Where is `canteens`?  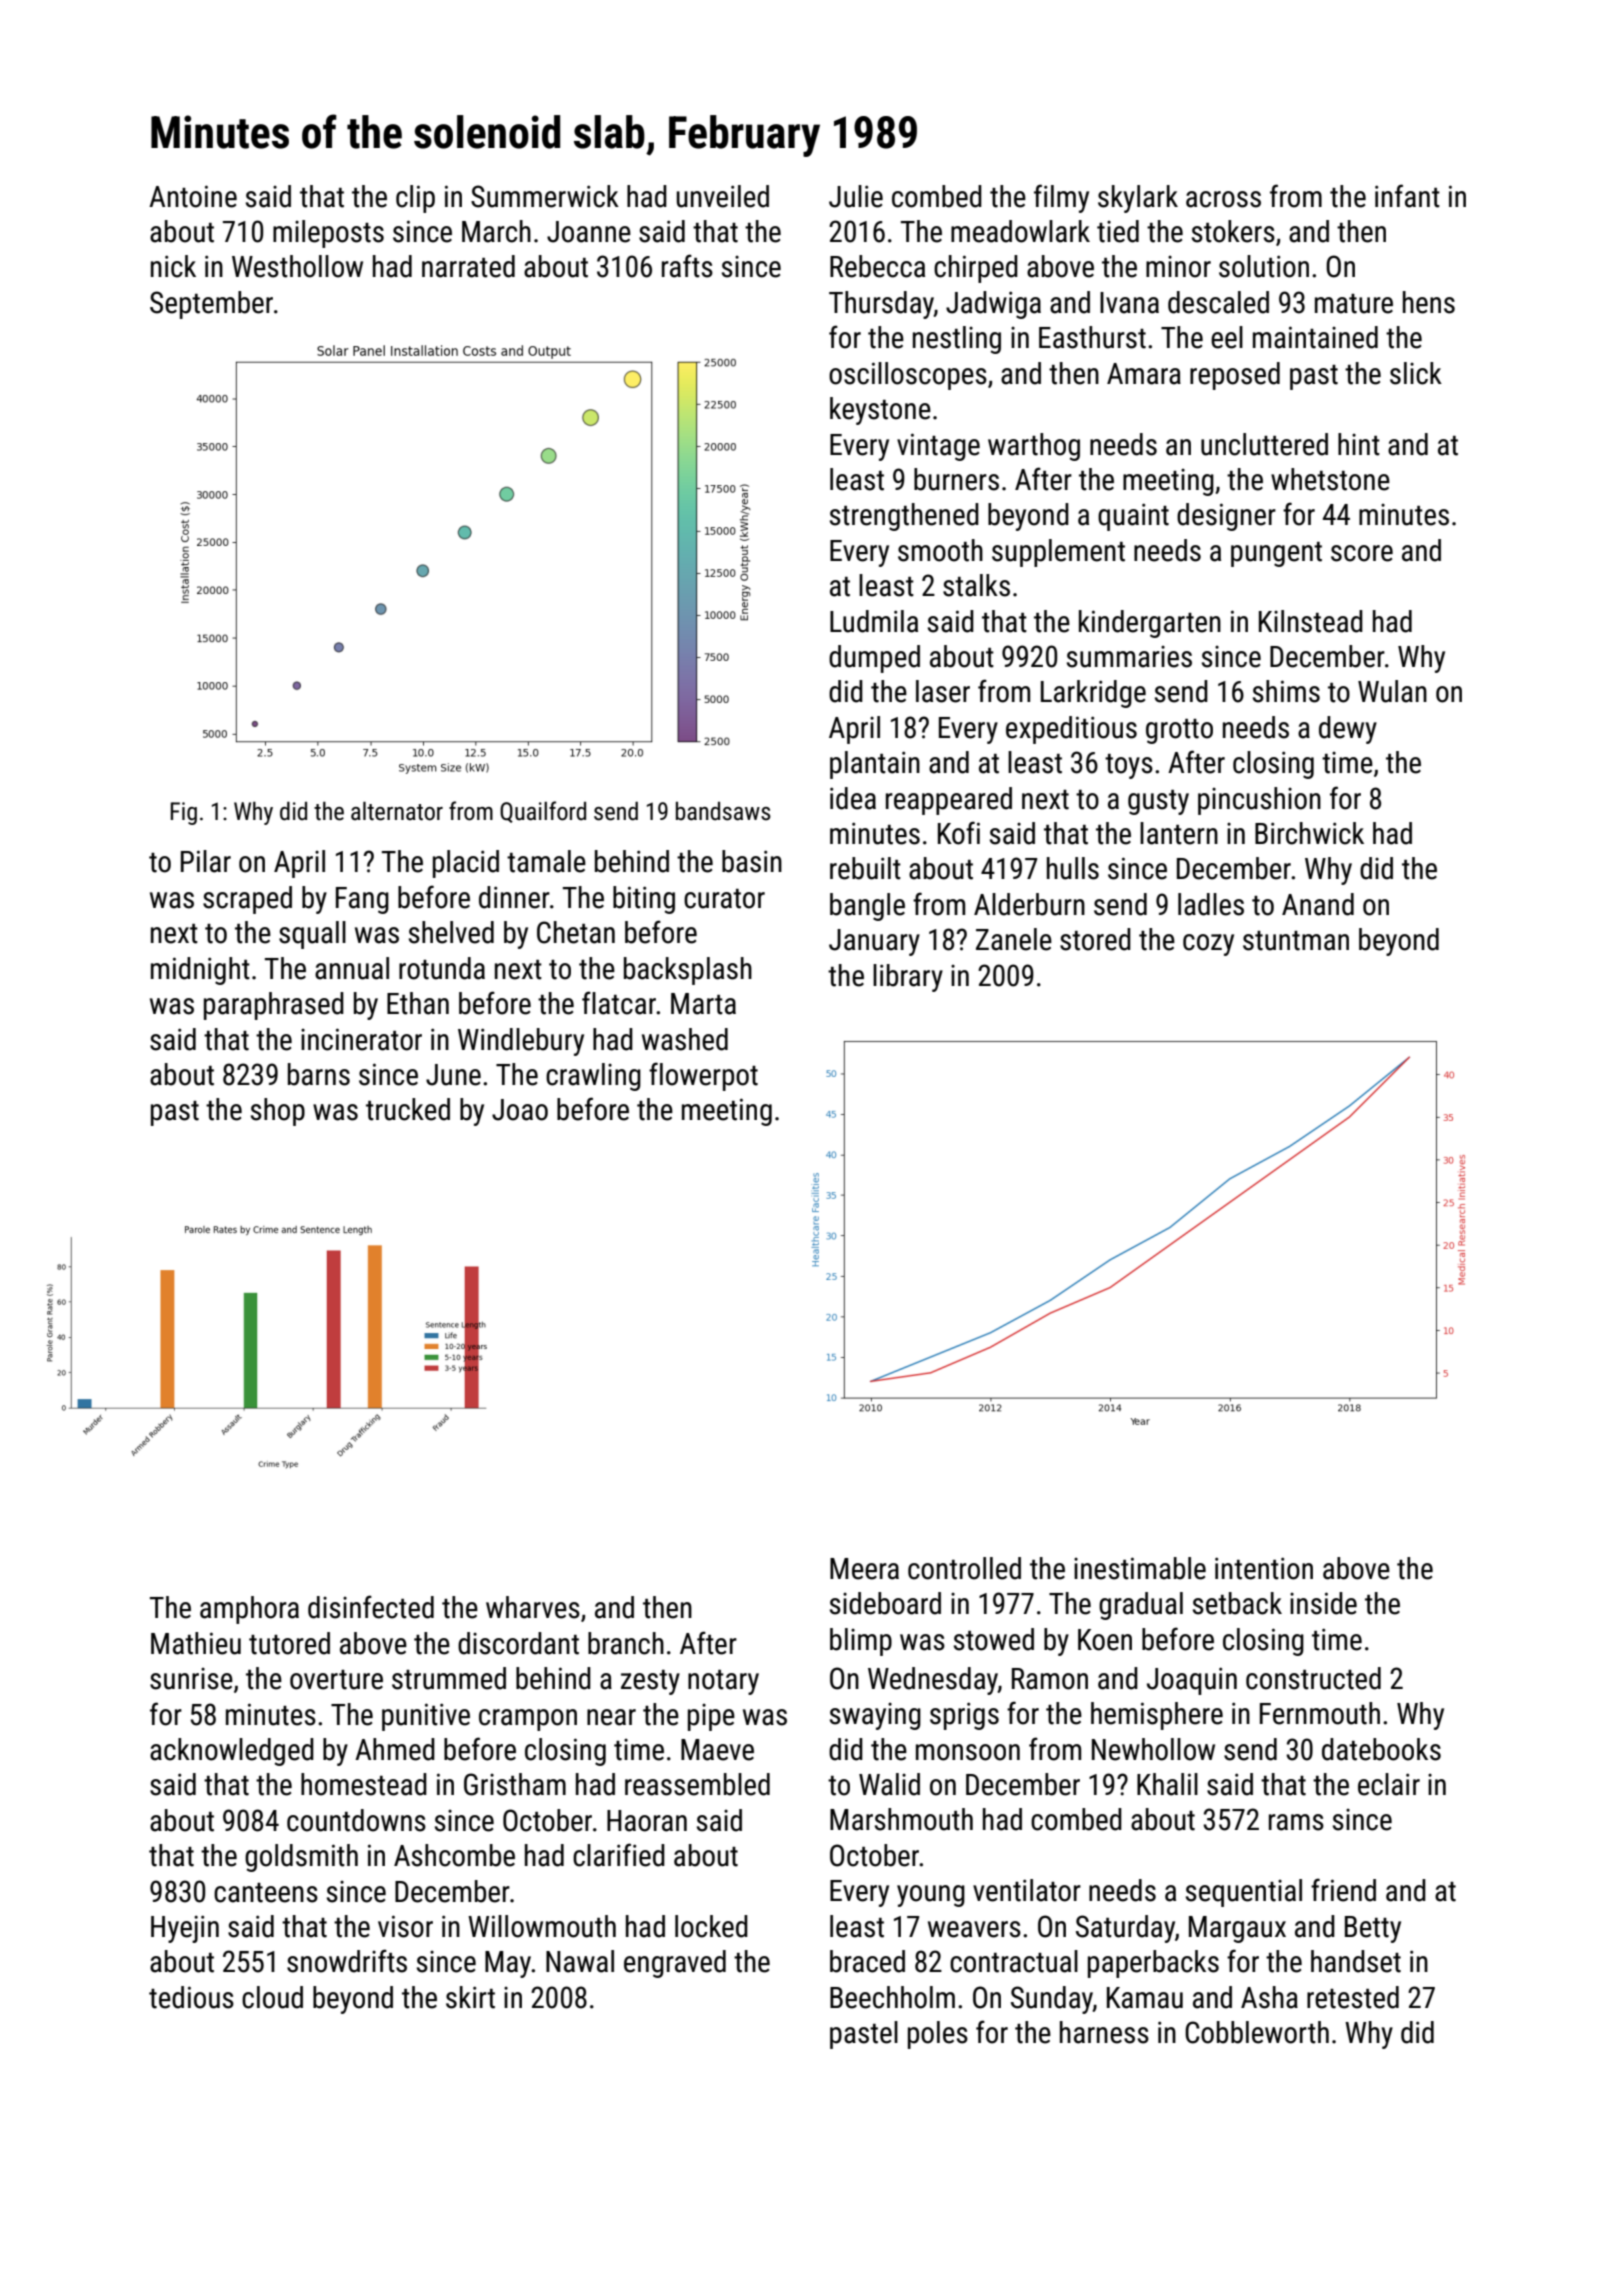
canteens is located at coordinates (266, 1893).
